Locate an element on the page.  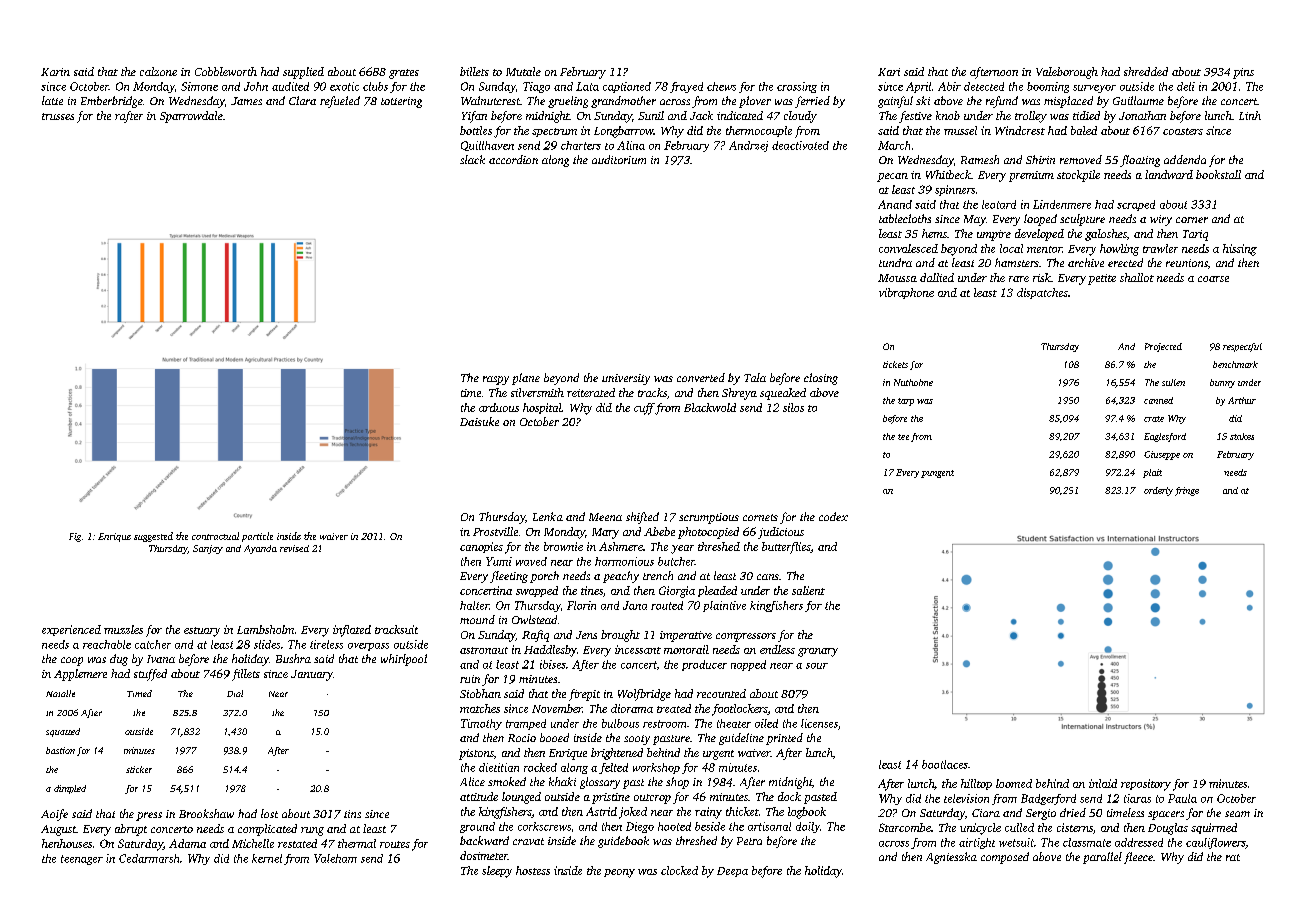
bunny is located at coordinates (1222, 383).
